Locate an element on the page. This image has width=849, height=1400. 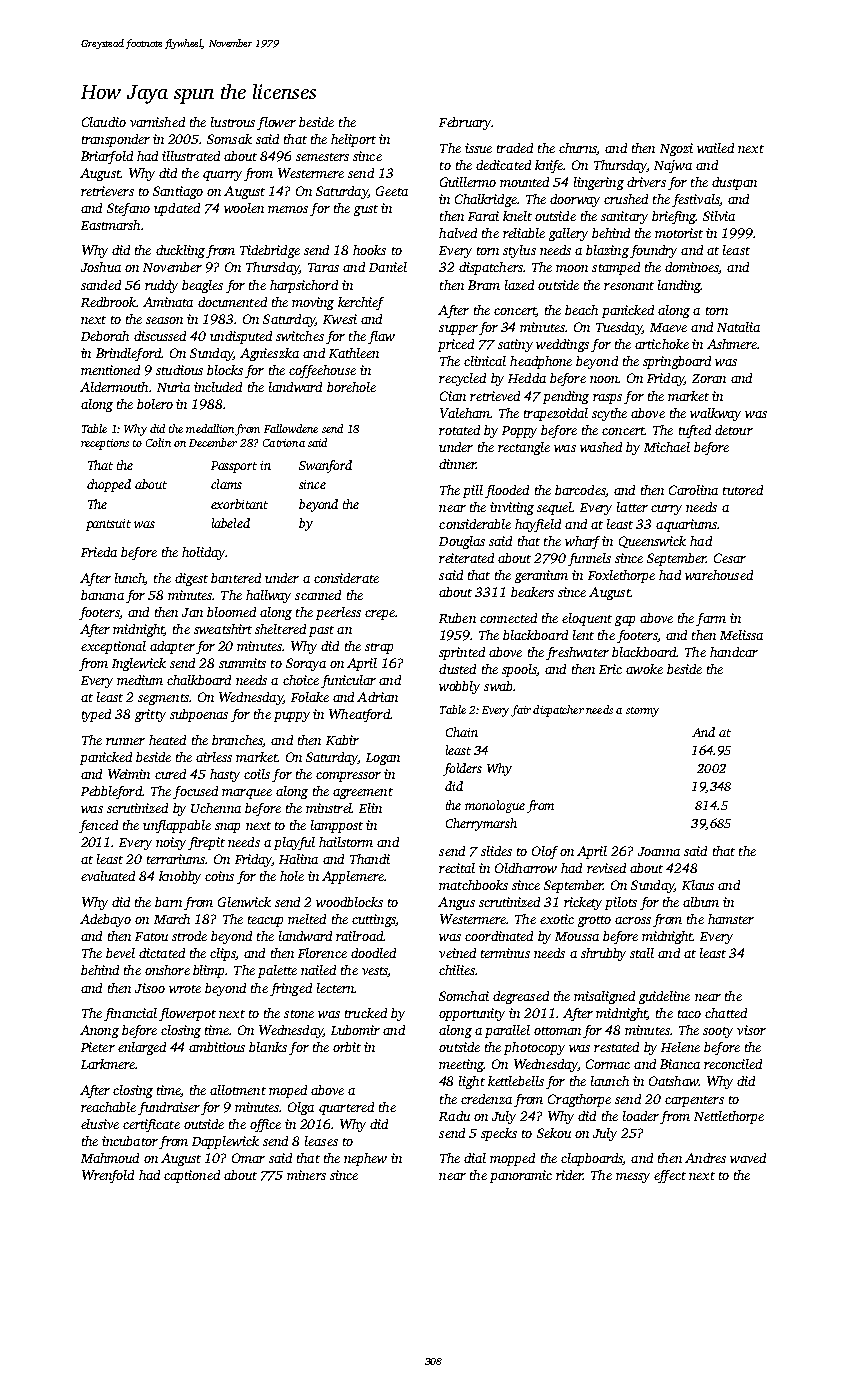
rickety is located at coordinates (583, 903).
